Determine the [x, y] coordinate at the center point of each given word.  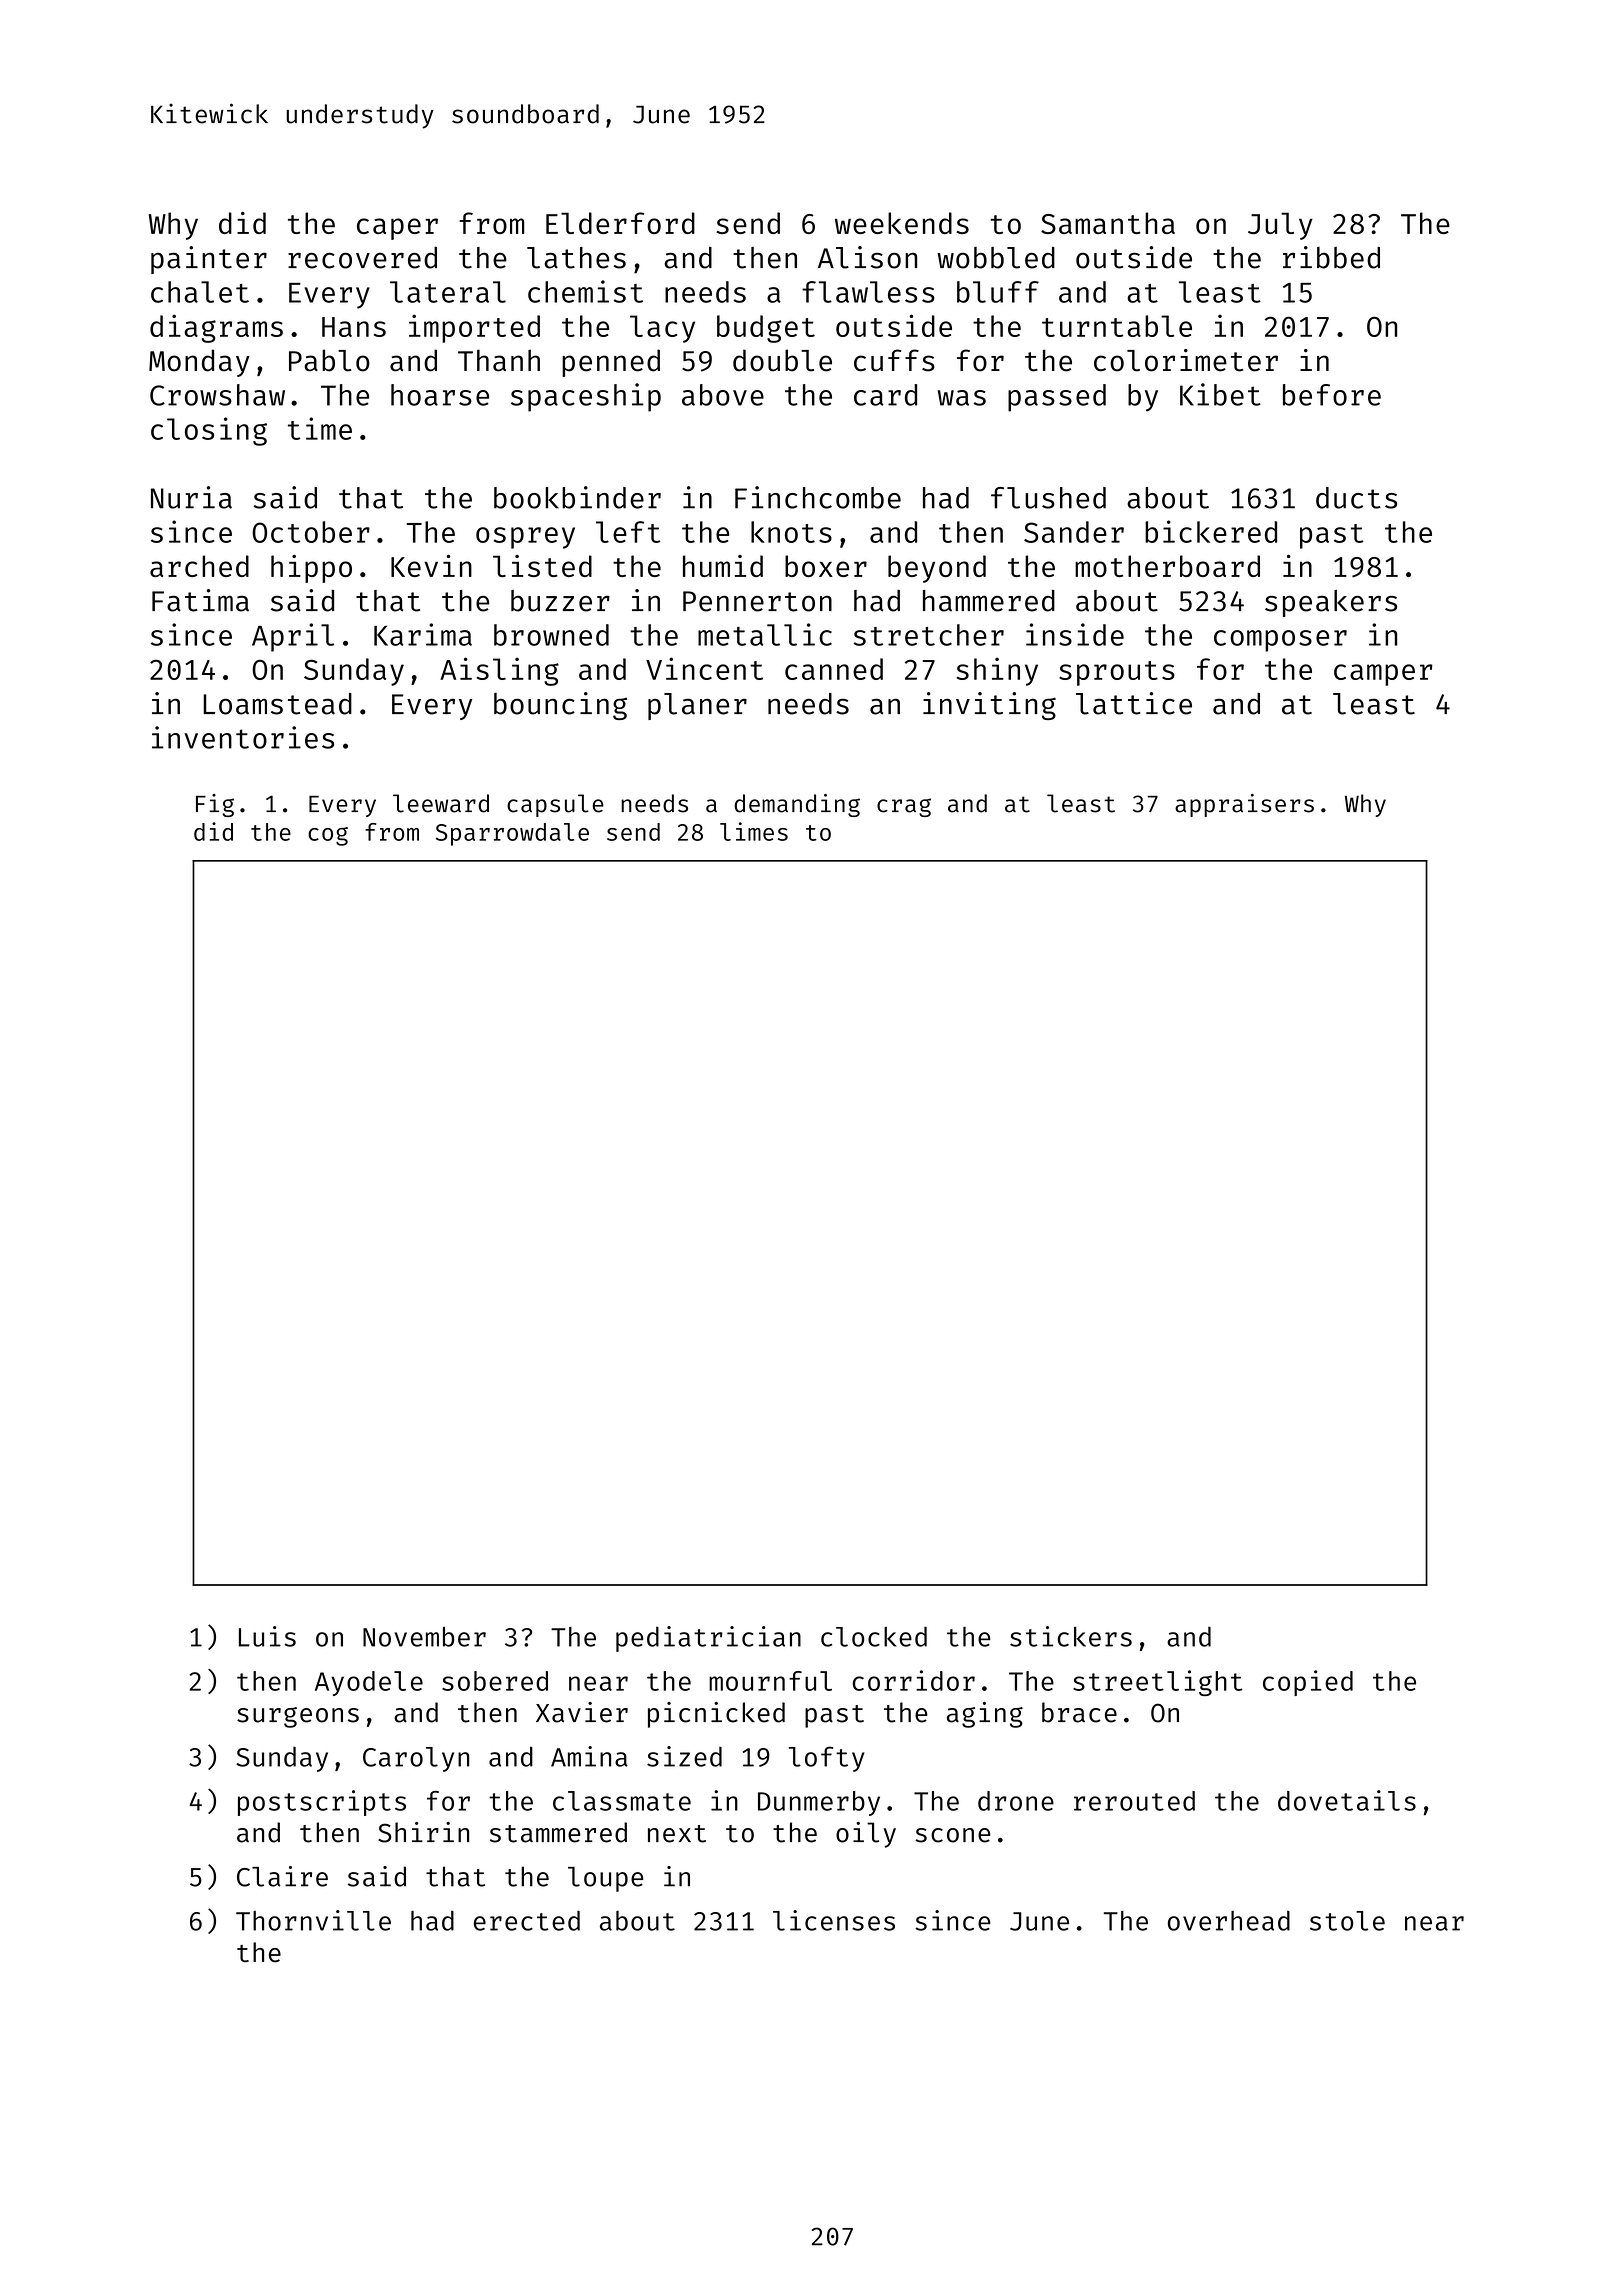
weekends [902, 223]
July [1280, 226]
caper [397, 229]
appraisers [1244, 805]
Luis [267, 1636]
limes [754, 831]
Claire [282, 1876]
